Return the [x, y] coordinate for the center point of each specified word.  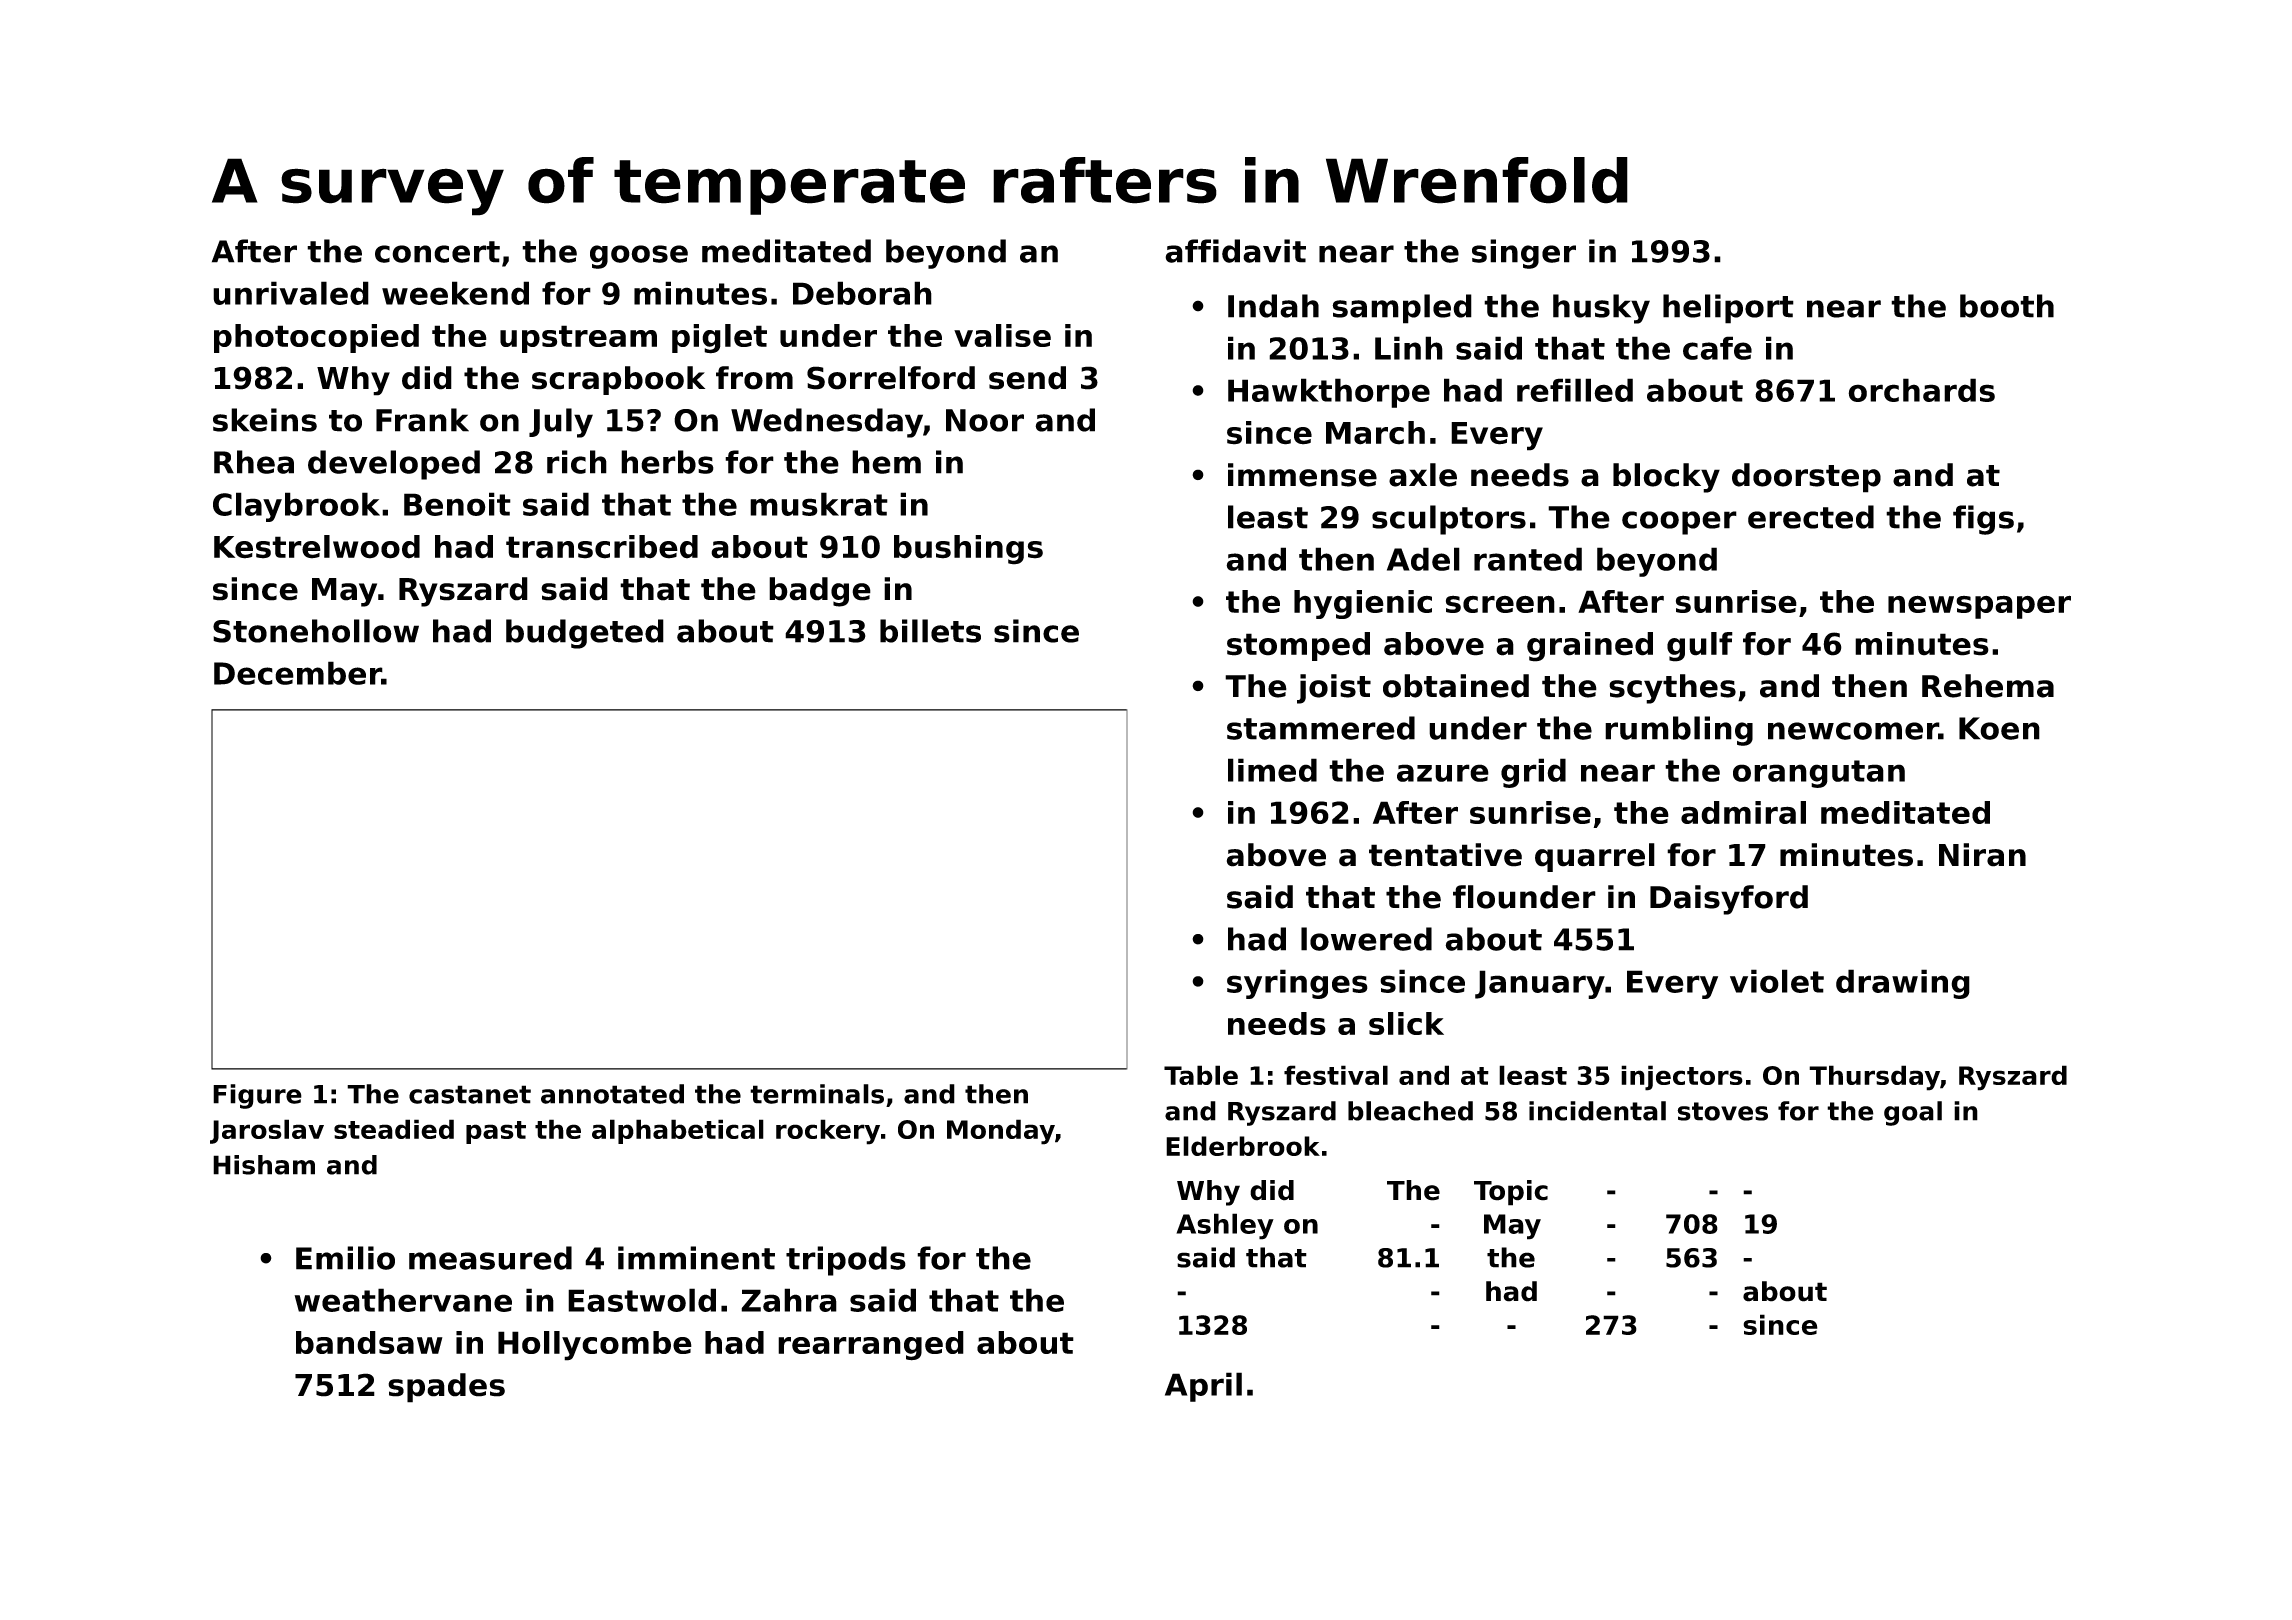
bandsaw [369, 1342]
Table [1201, 1075]
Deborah [862, 293]
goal [1913, 1113]
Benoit [457, 504]
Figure [257, 1096]
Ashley [1225, 1226]
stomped [1298, 646]
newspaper [1979, 607]
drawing [1903, 984]
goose [639, 257]
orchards [1921, 390]
